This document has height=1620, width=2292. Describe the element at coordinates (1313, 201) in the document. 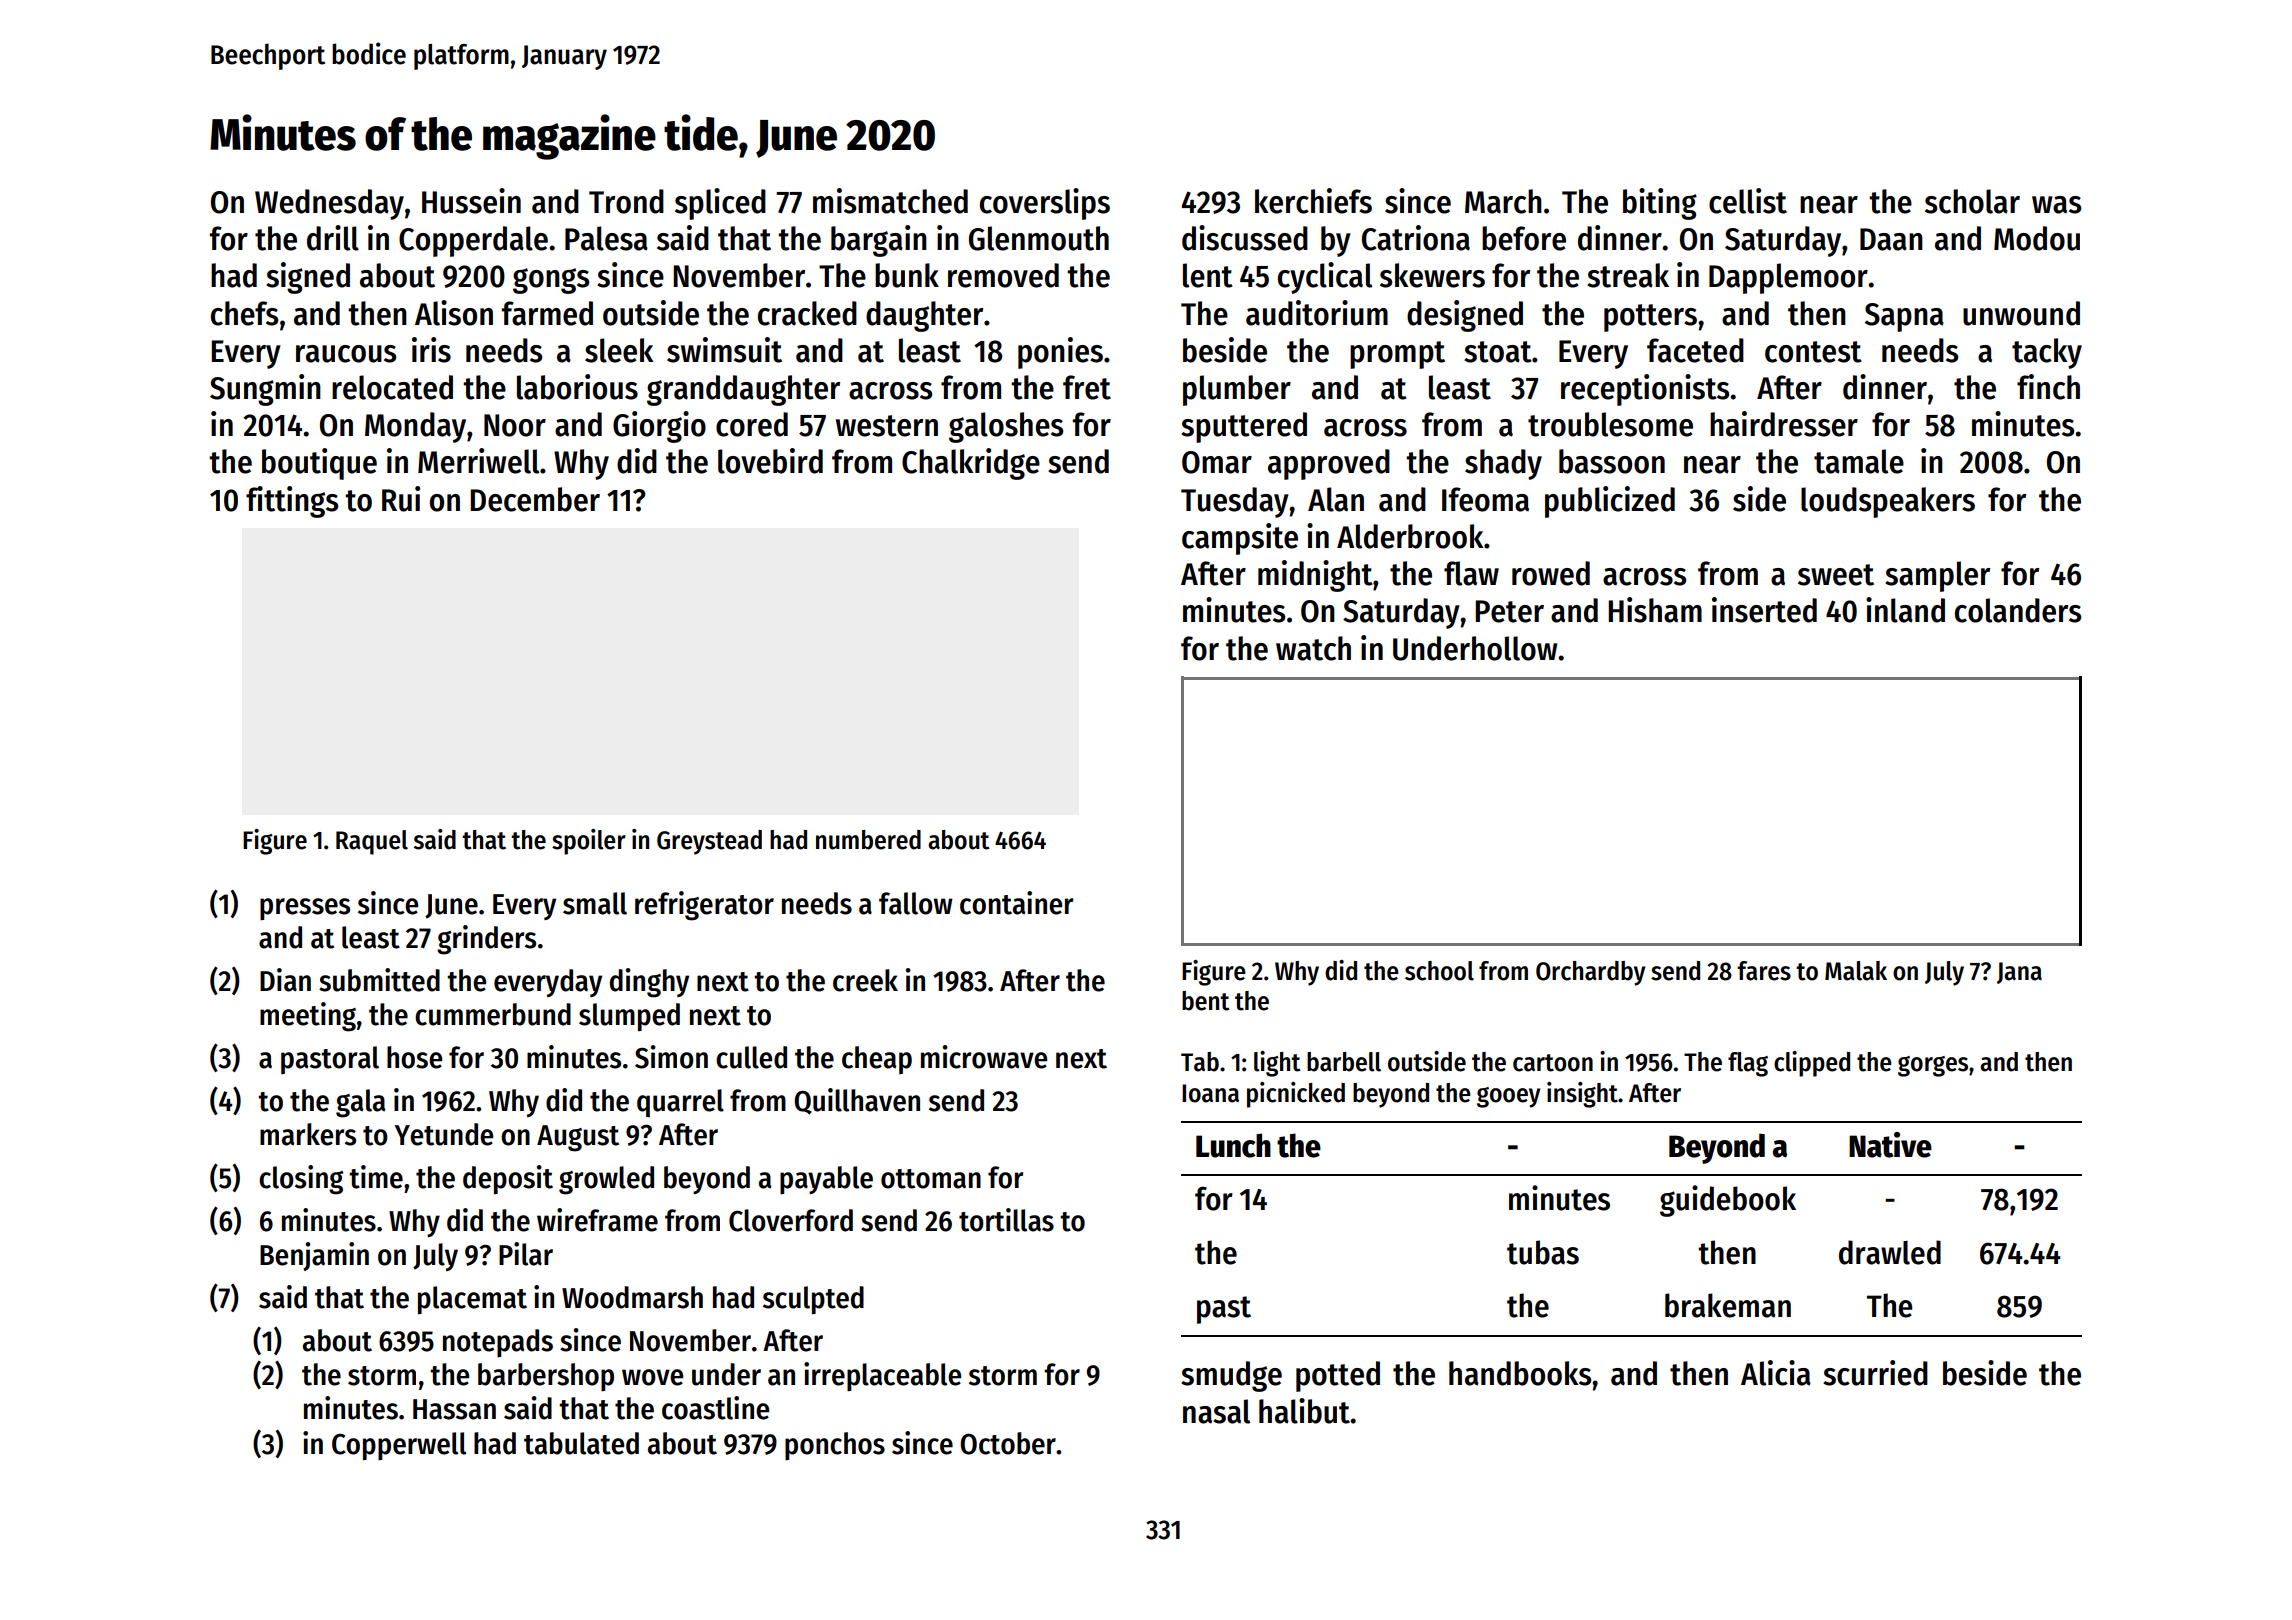

I see `kerchiefs` at that location.
